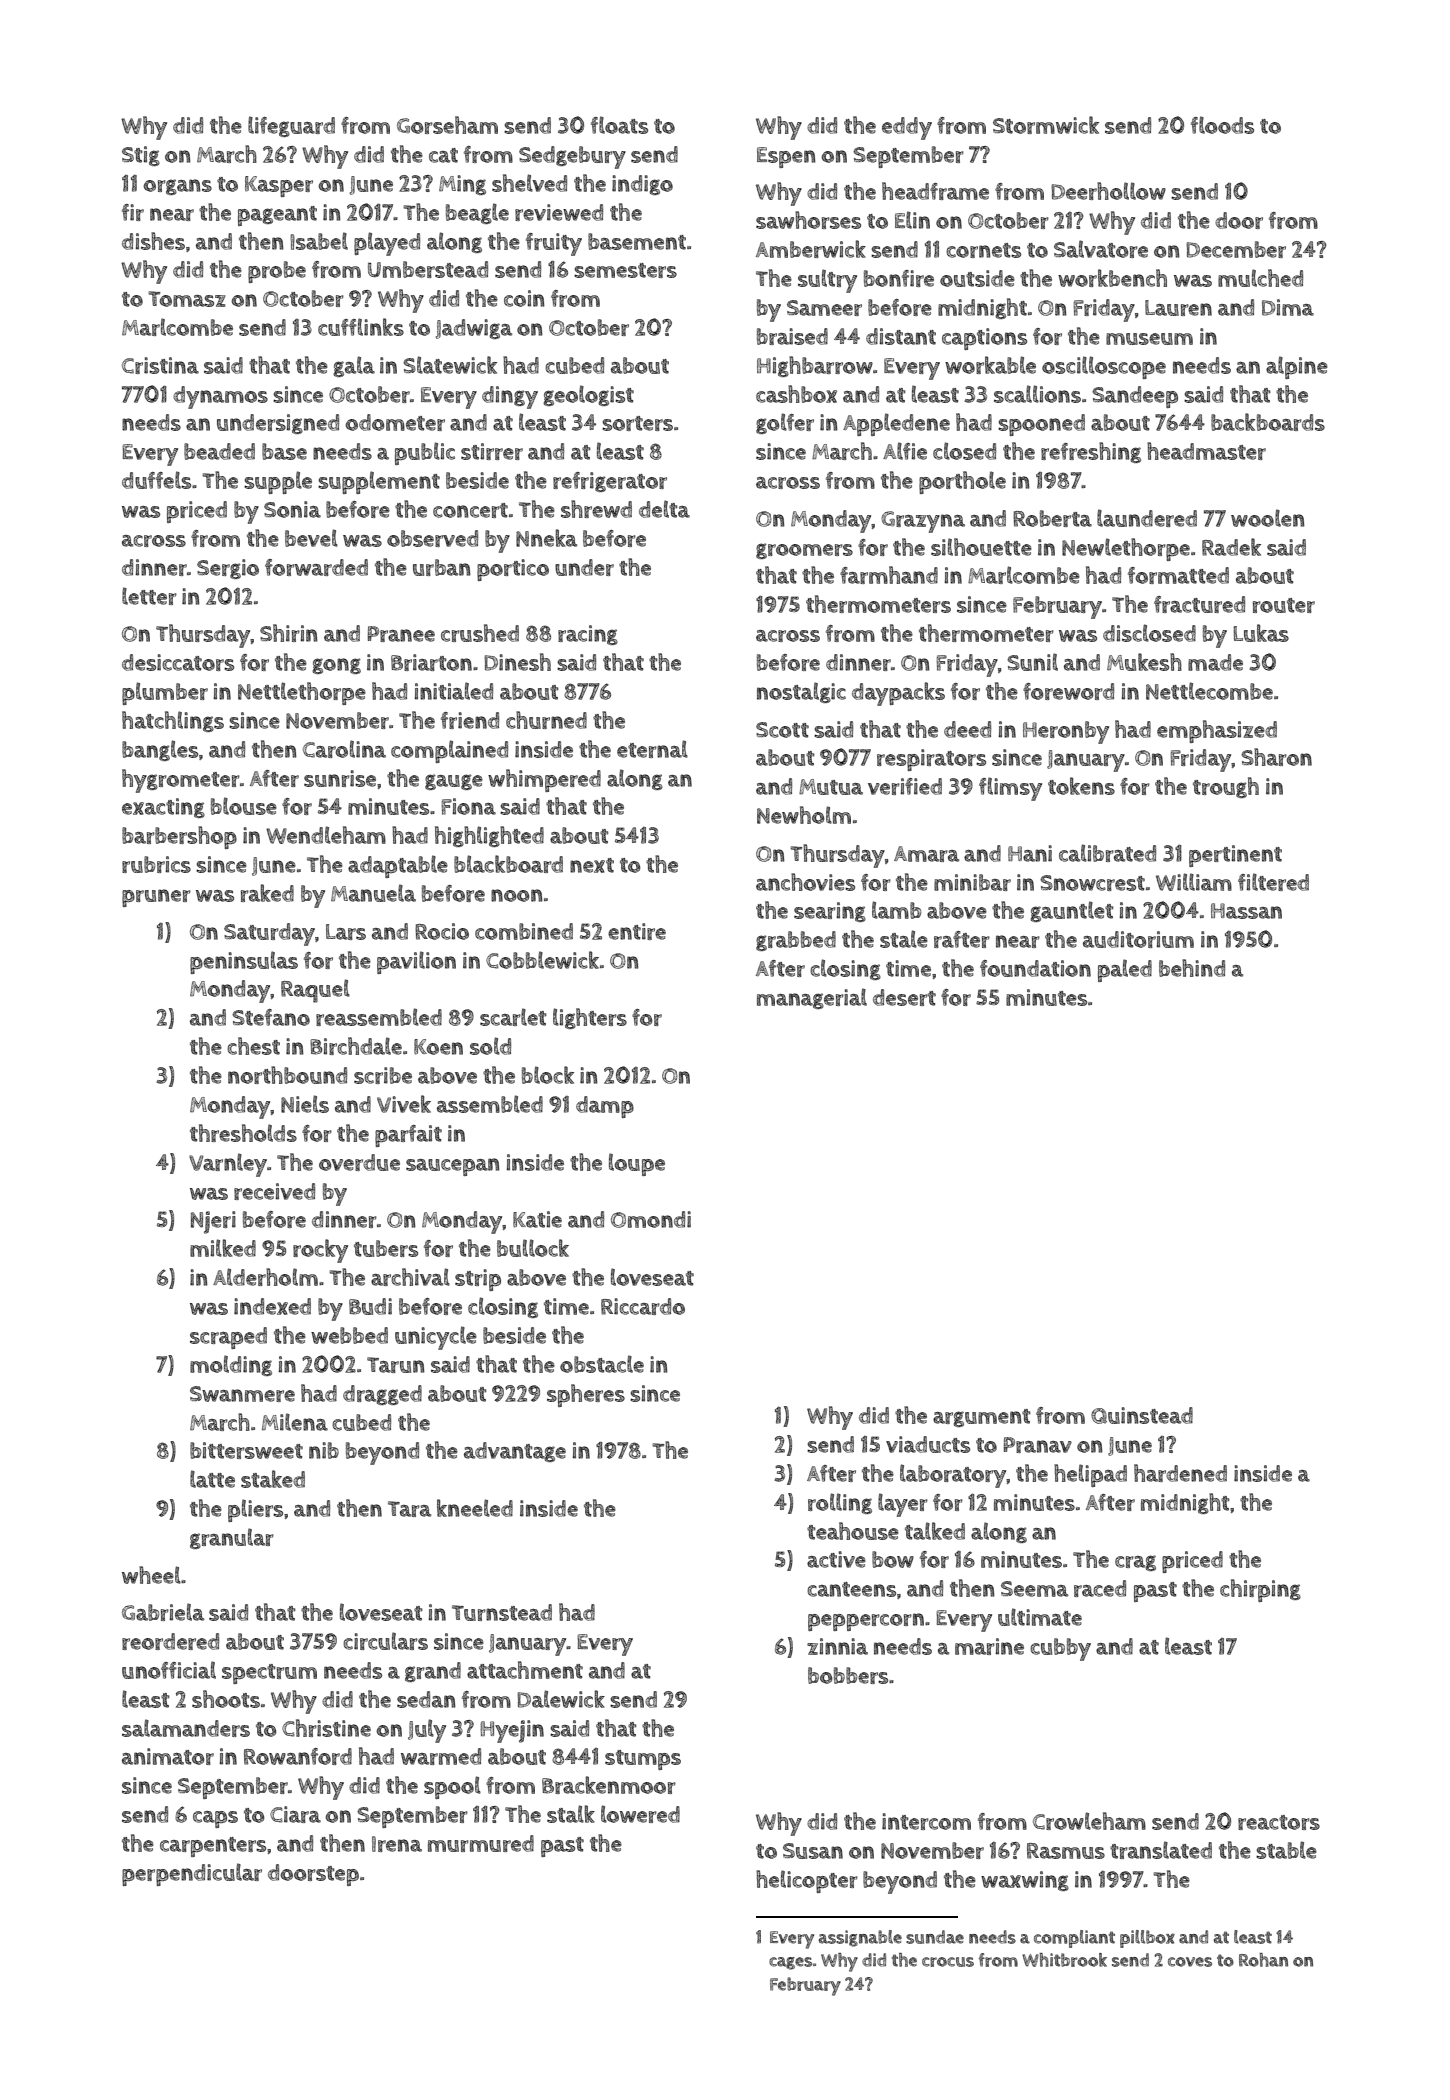  I want to click on mulched, so click(1260, 278).
